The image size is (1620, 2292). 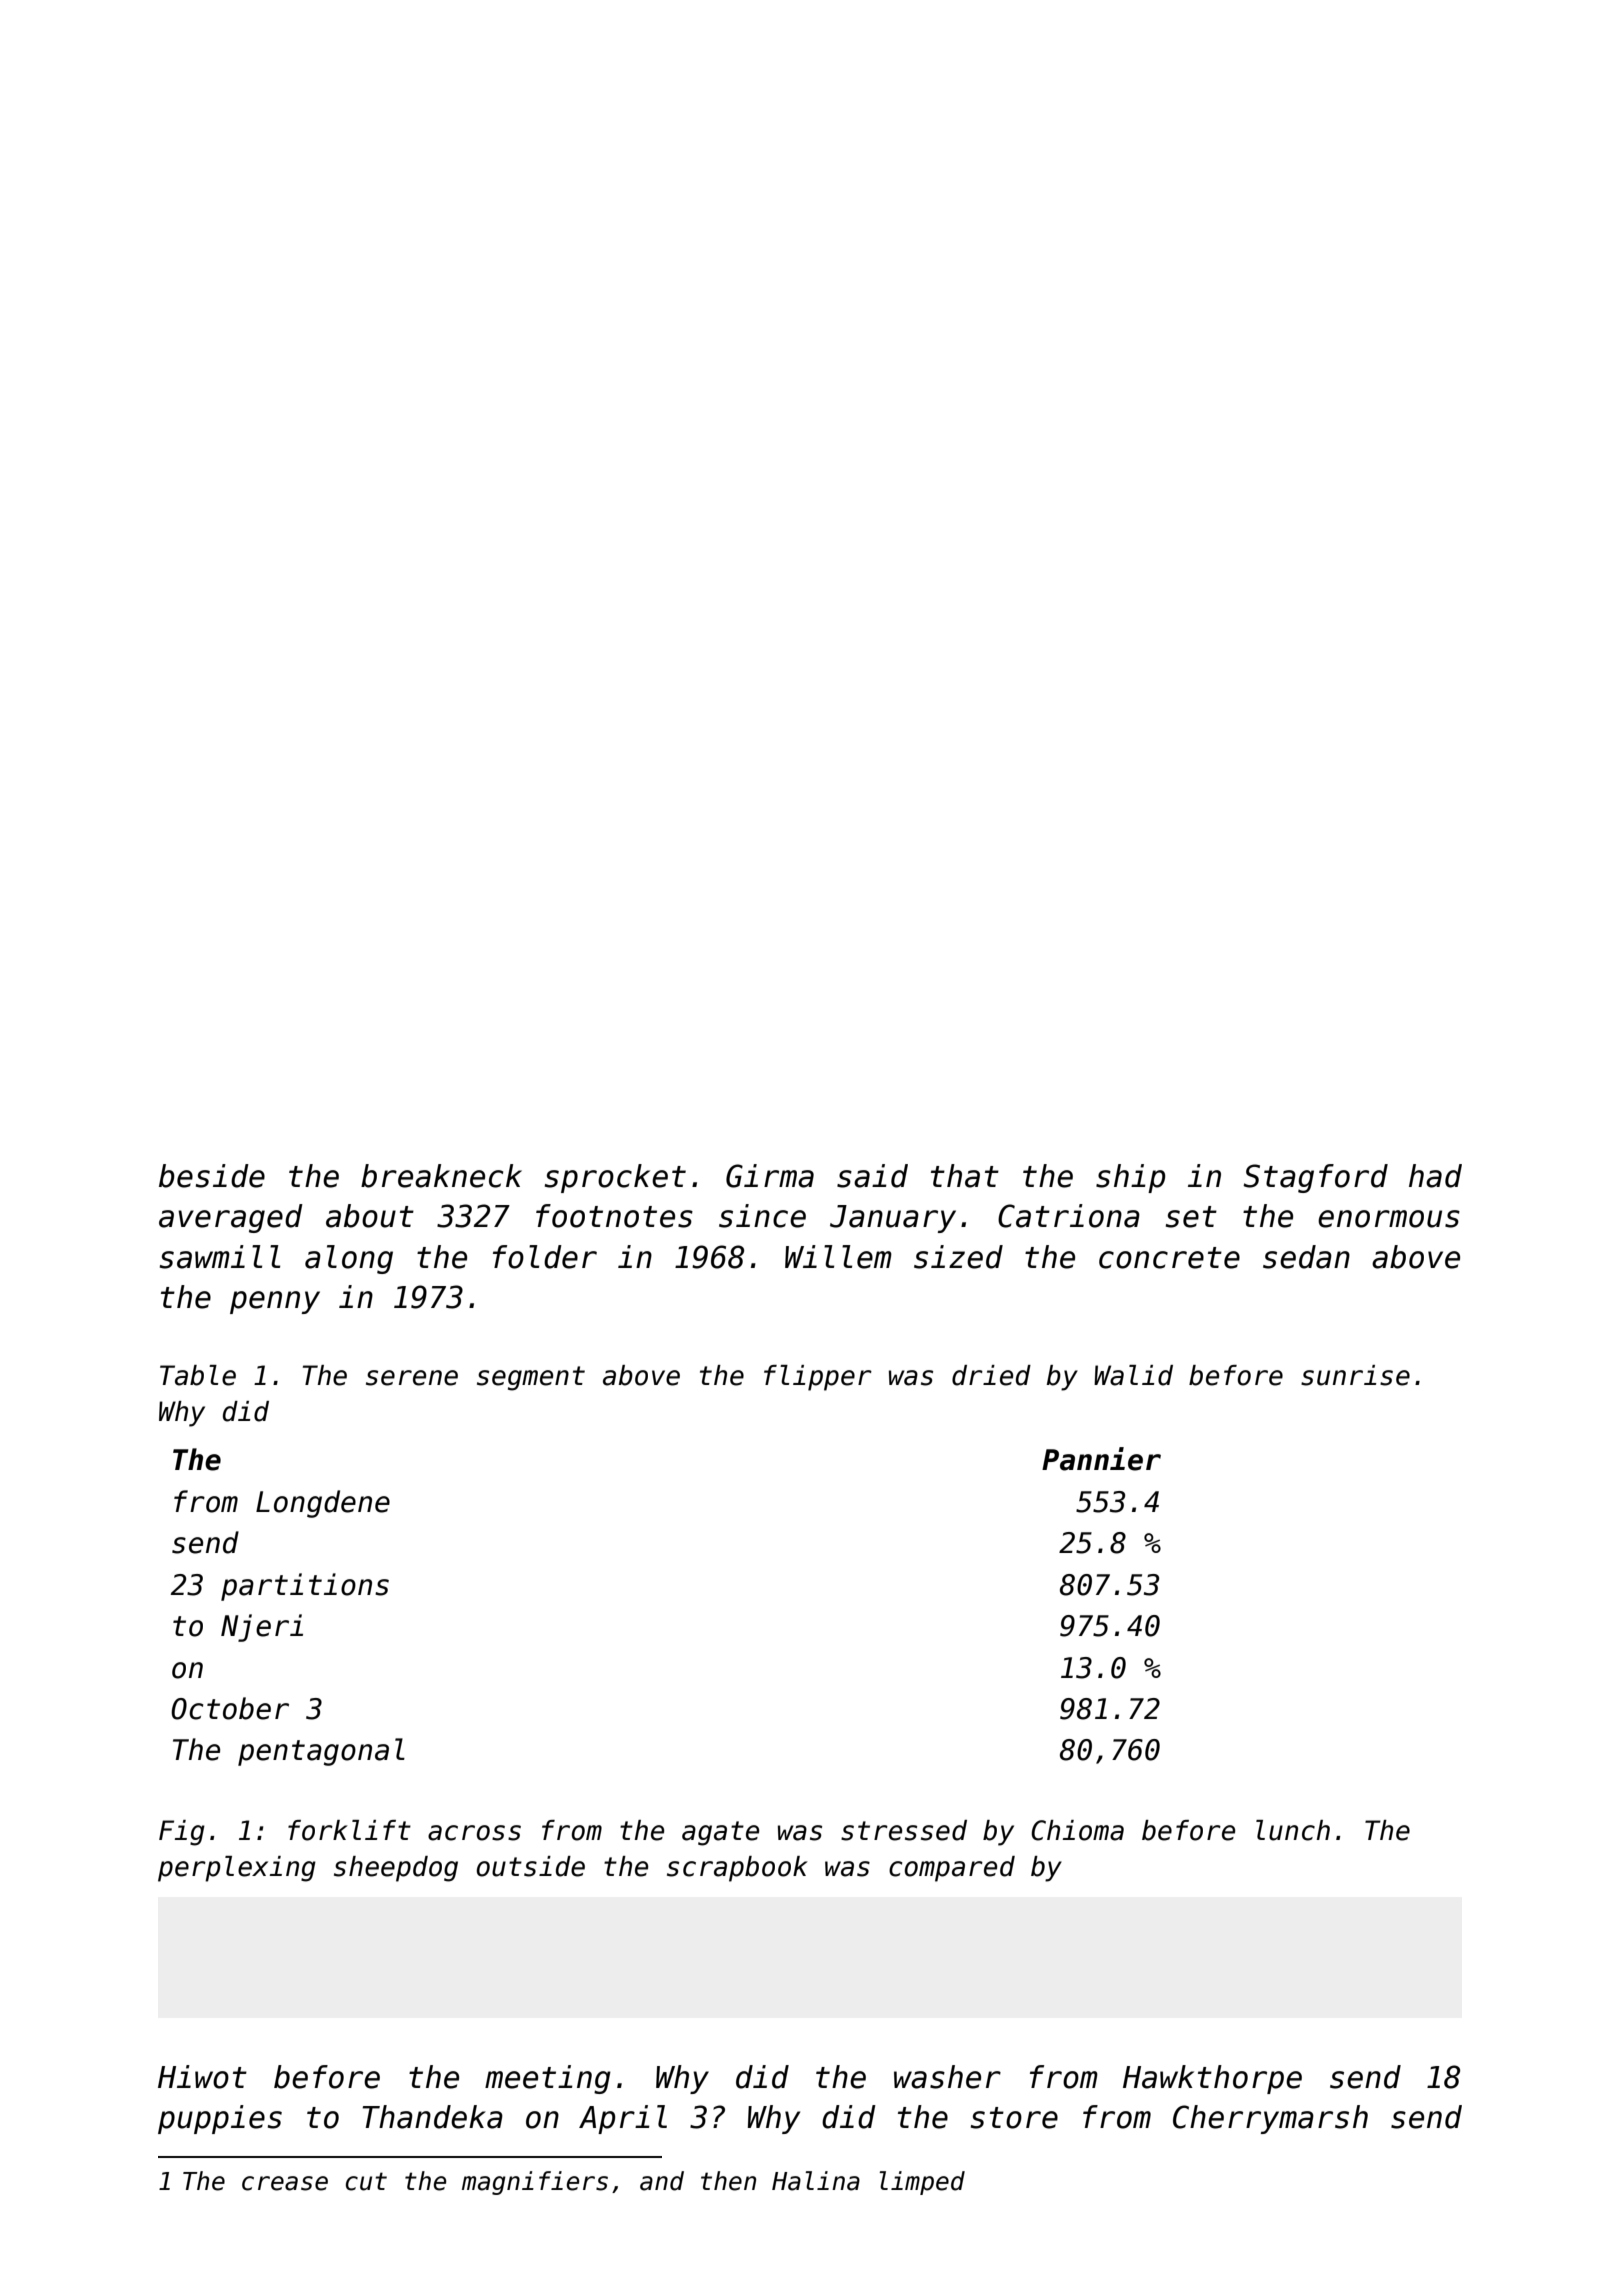 What do you see at coordinates (305, 1587) in the image?
I see `partitions` at bounding box center [305, 1587].
